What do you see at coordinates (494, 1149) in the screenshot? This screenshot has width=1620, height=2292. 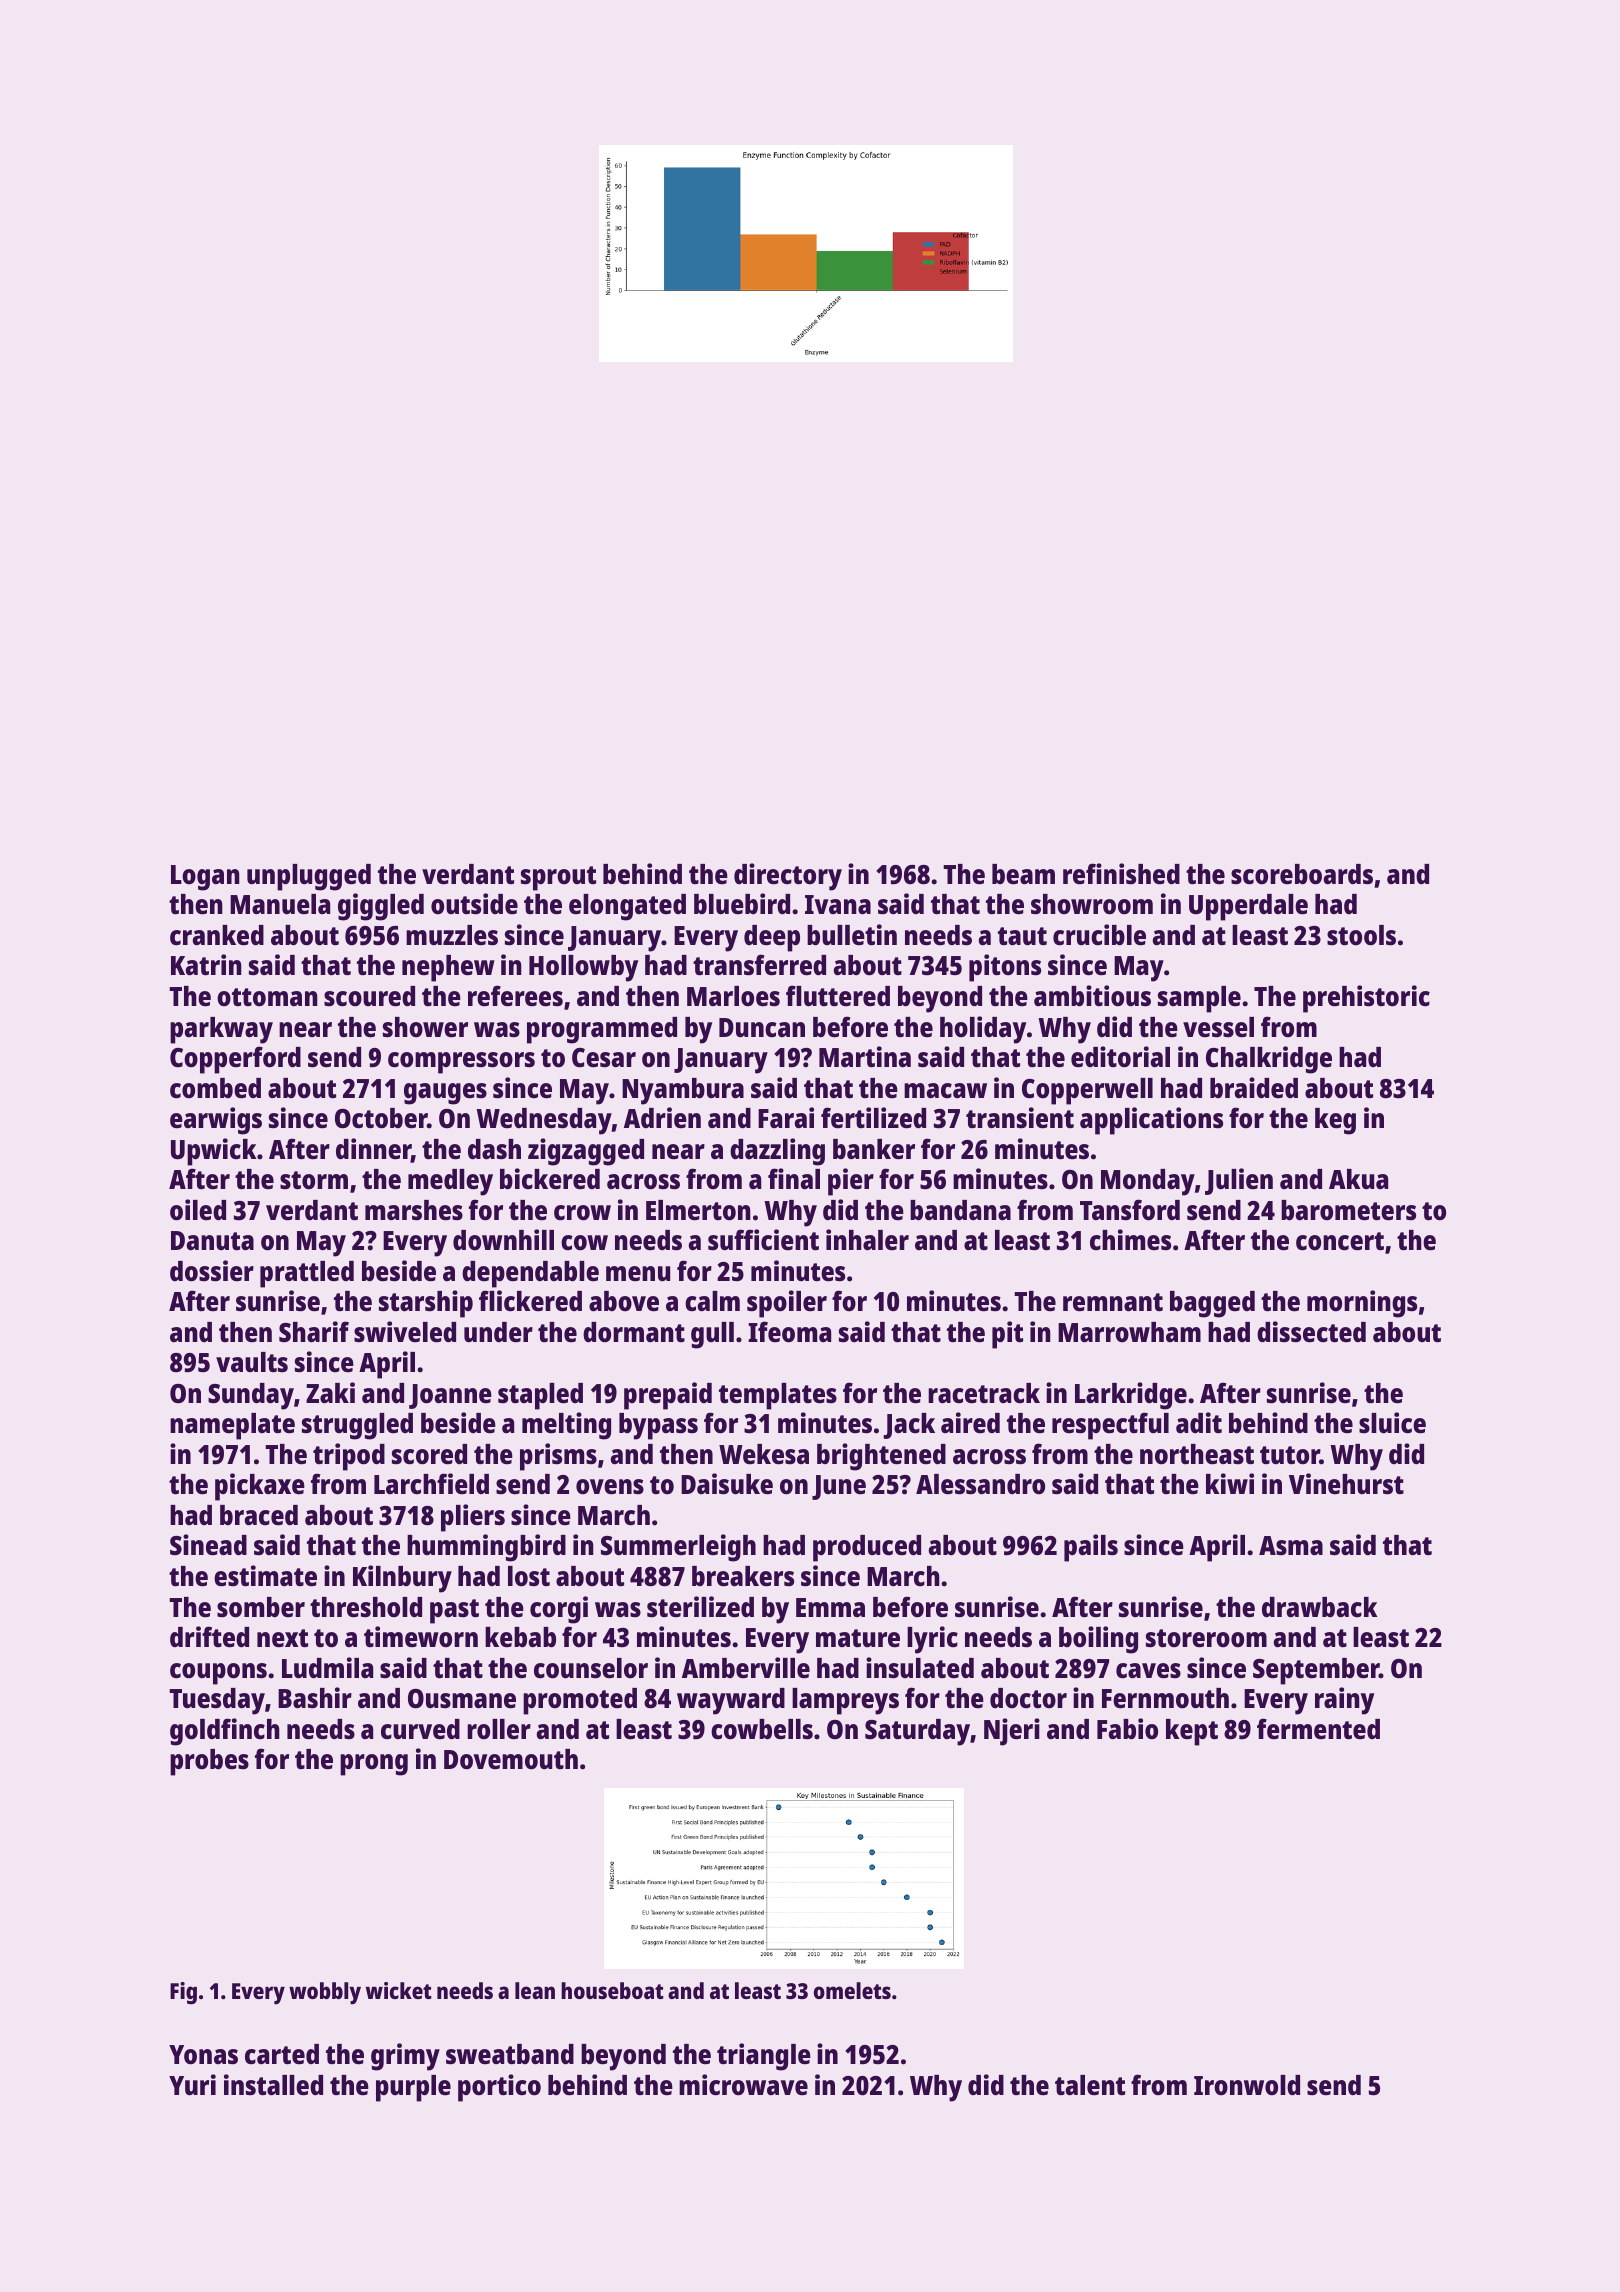 I see `dash` at bounding box center [494, 1149].
